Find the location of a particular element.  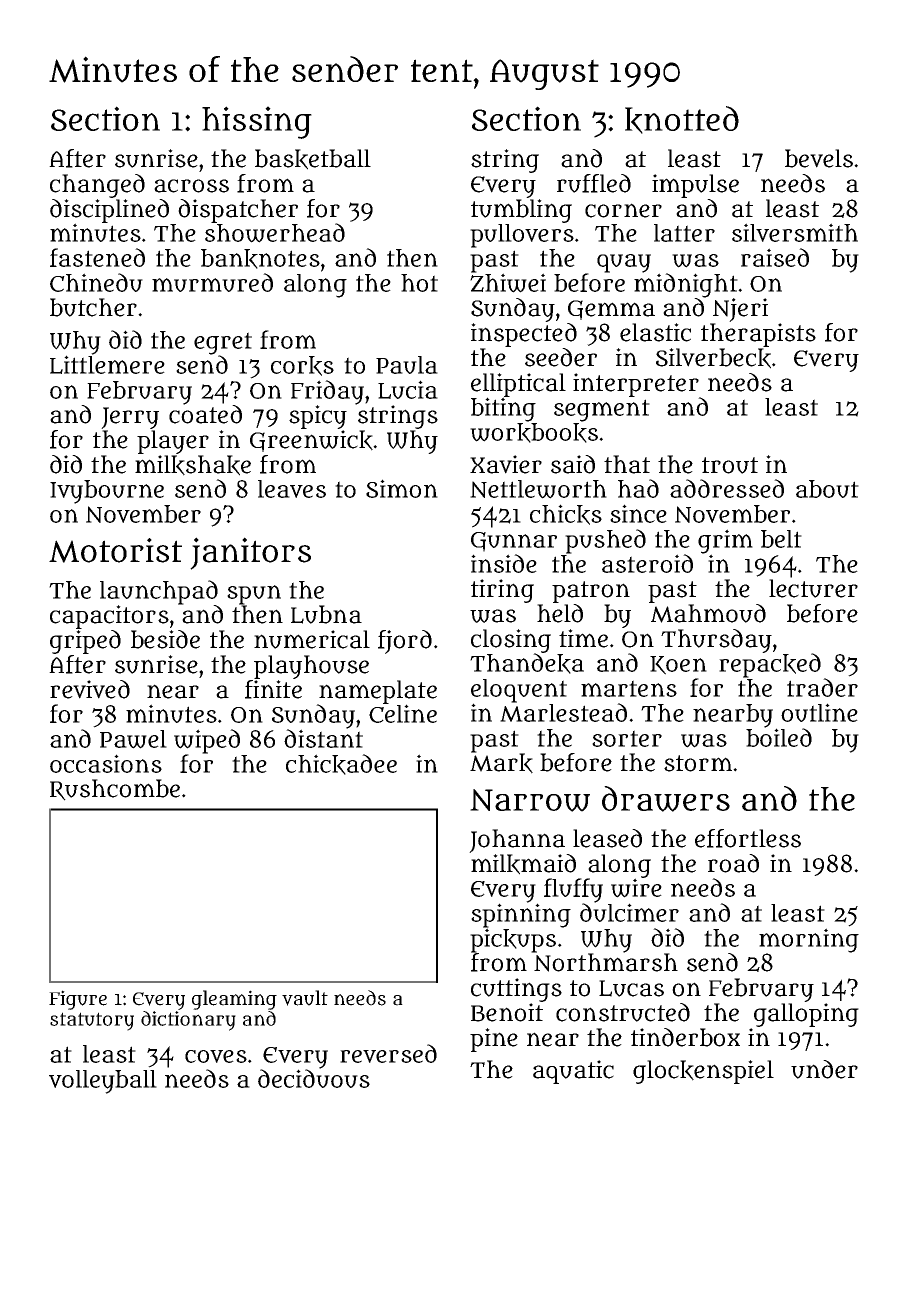

statutory is located at coordinates (92, 1021).
